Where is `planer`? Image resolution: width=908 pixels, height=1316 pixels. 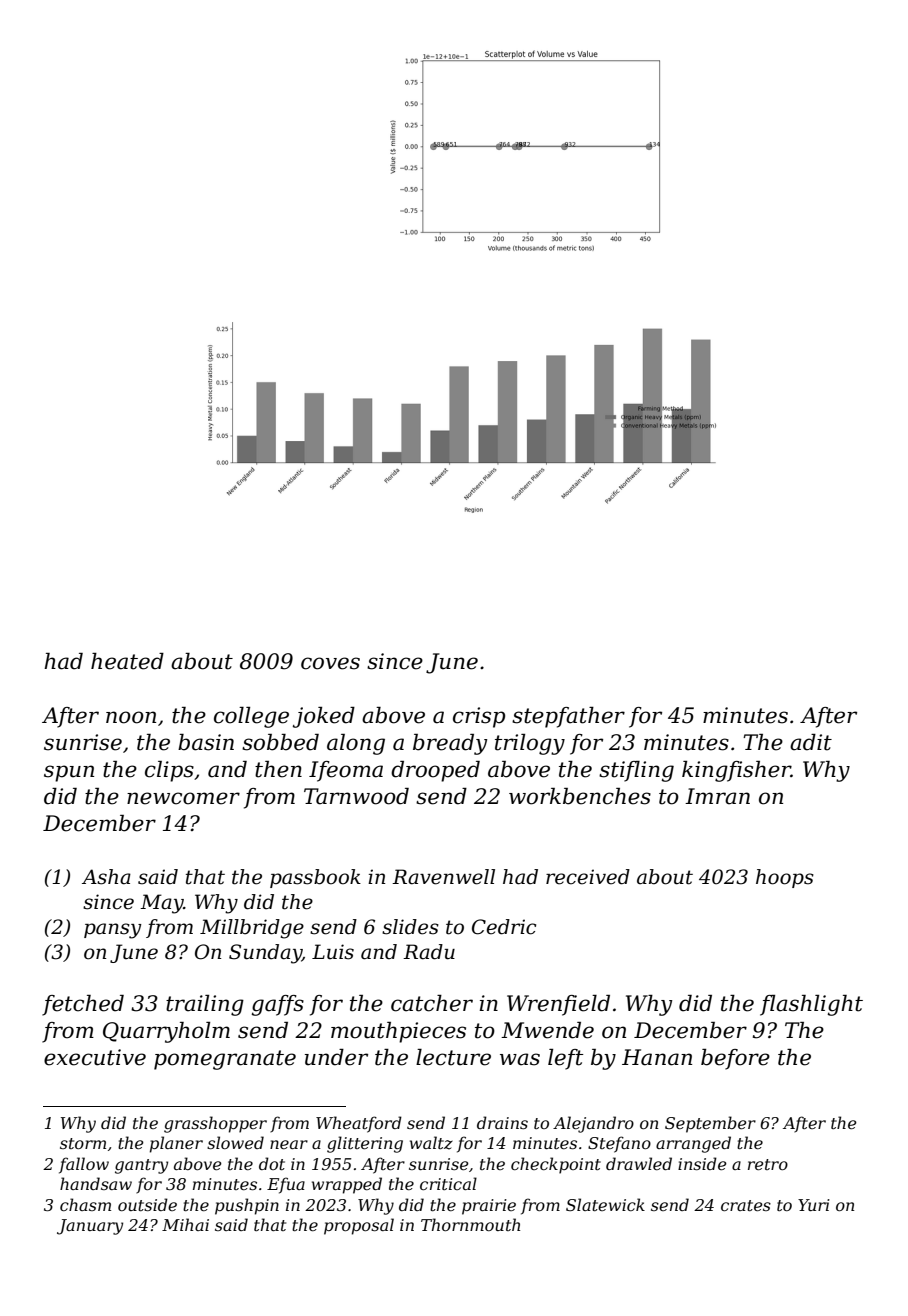
planer is located at coordinates (176, 1144).
